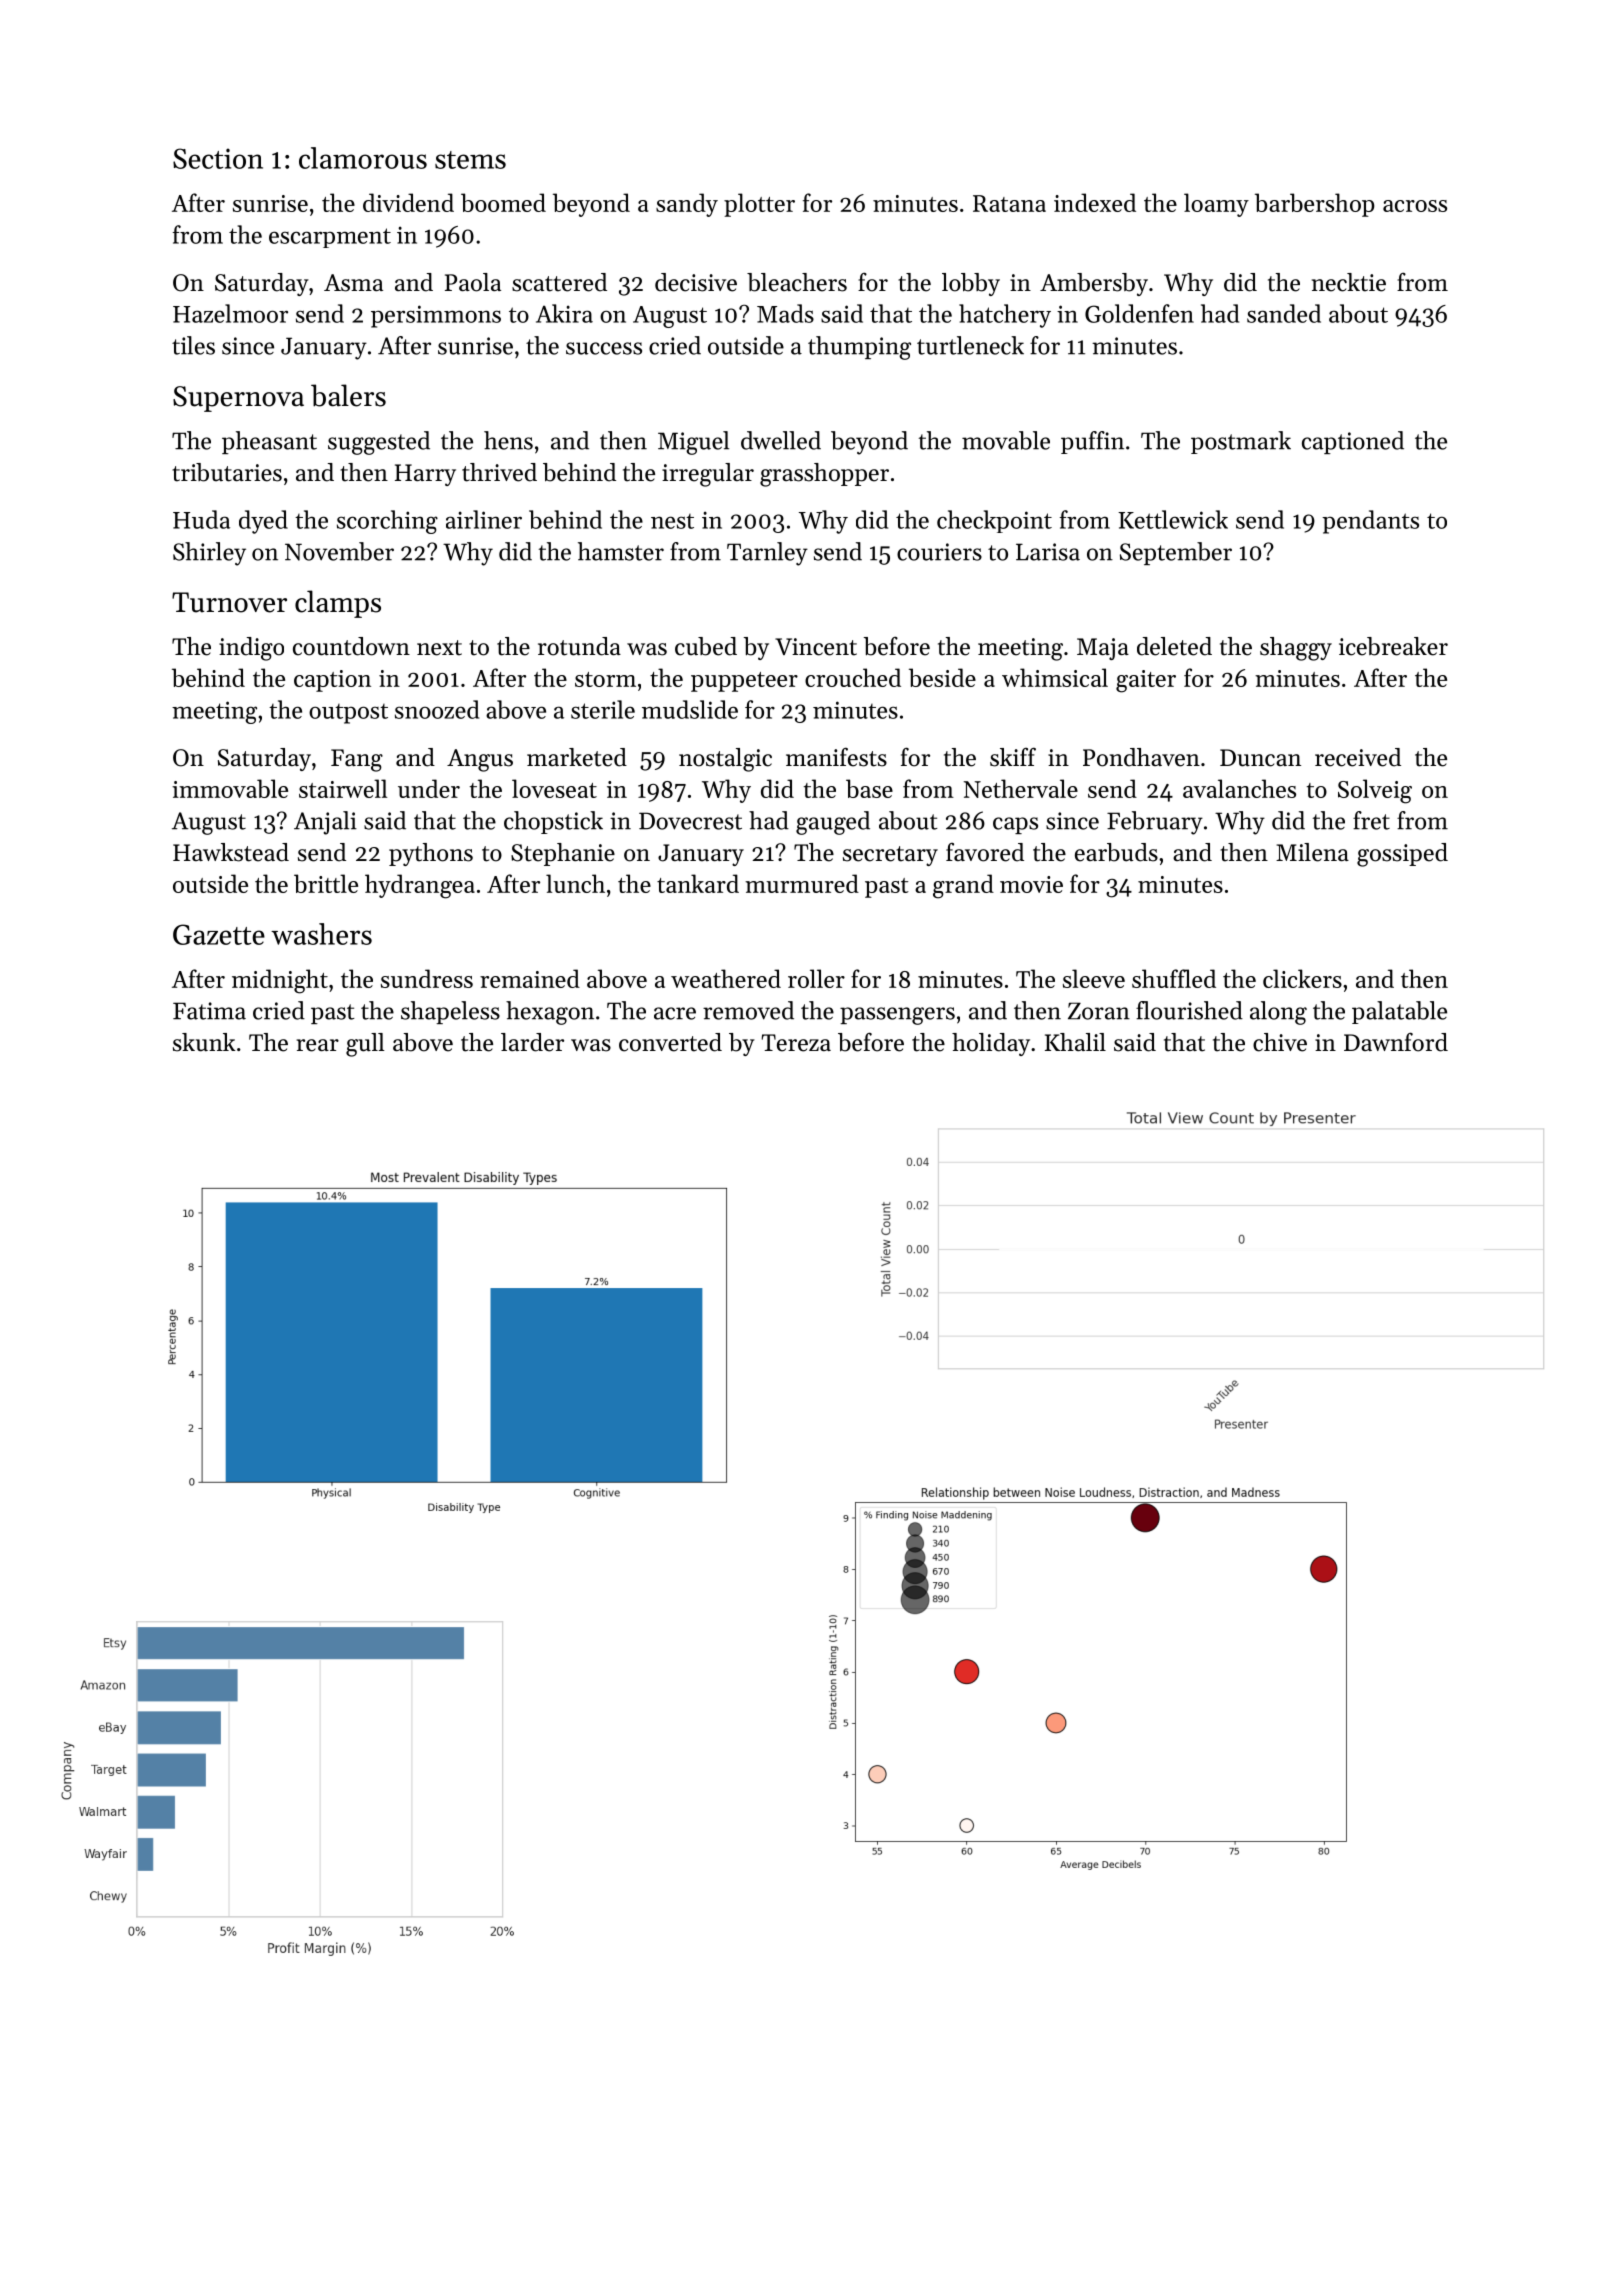 This screenshot has height=2292, width=1620. Describe the element at coordinates (330, 238) in the screenshot. I see `escarpment` at that location.
